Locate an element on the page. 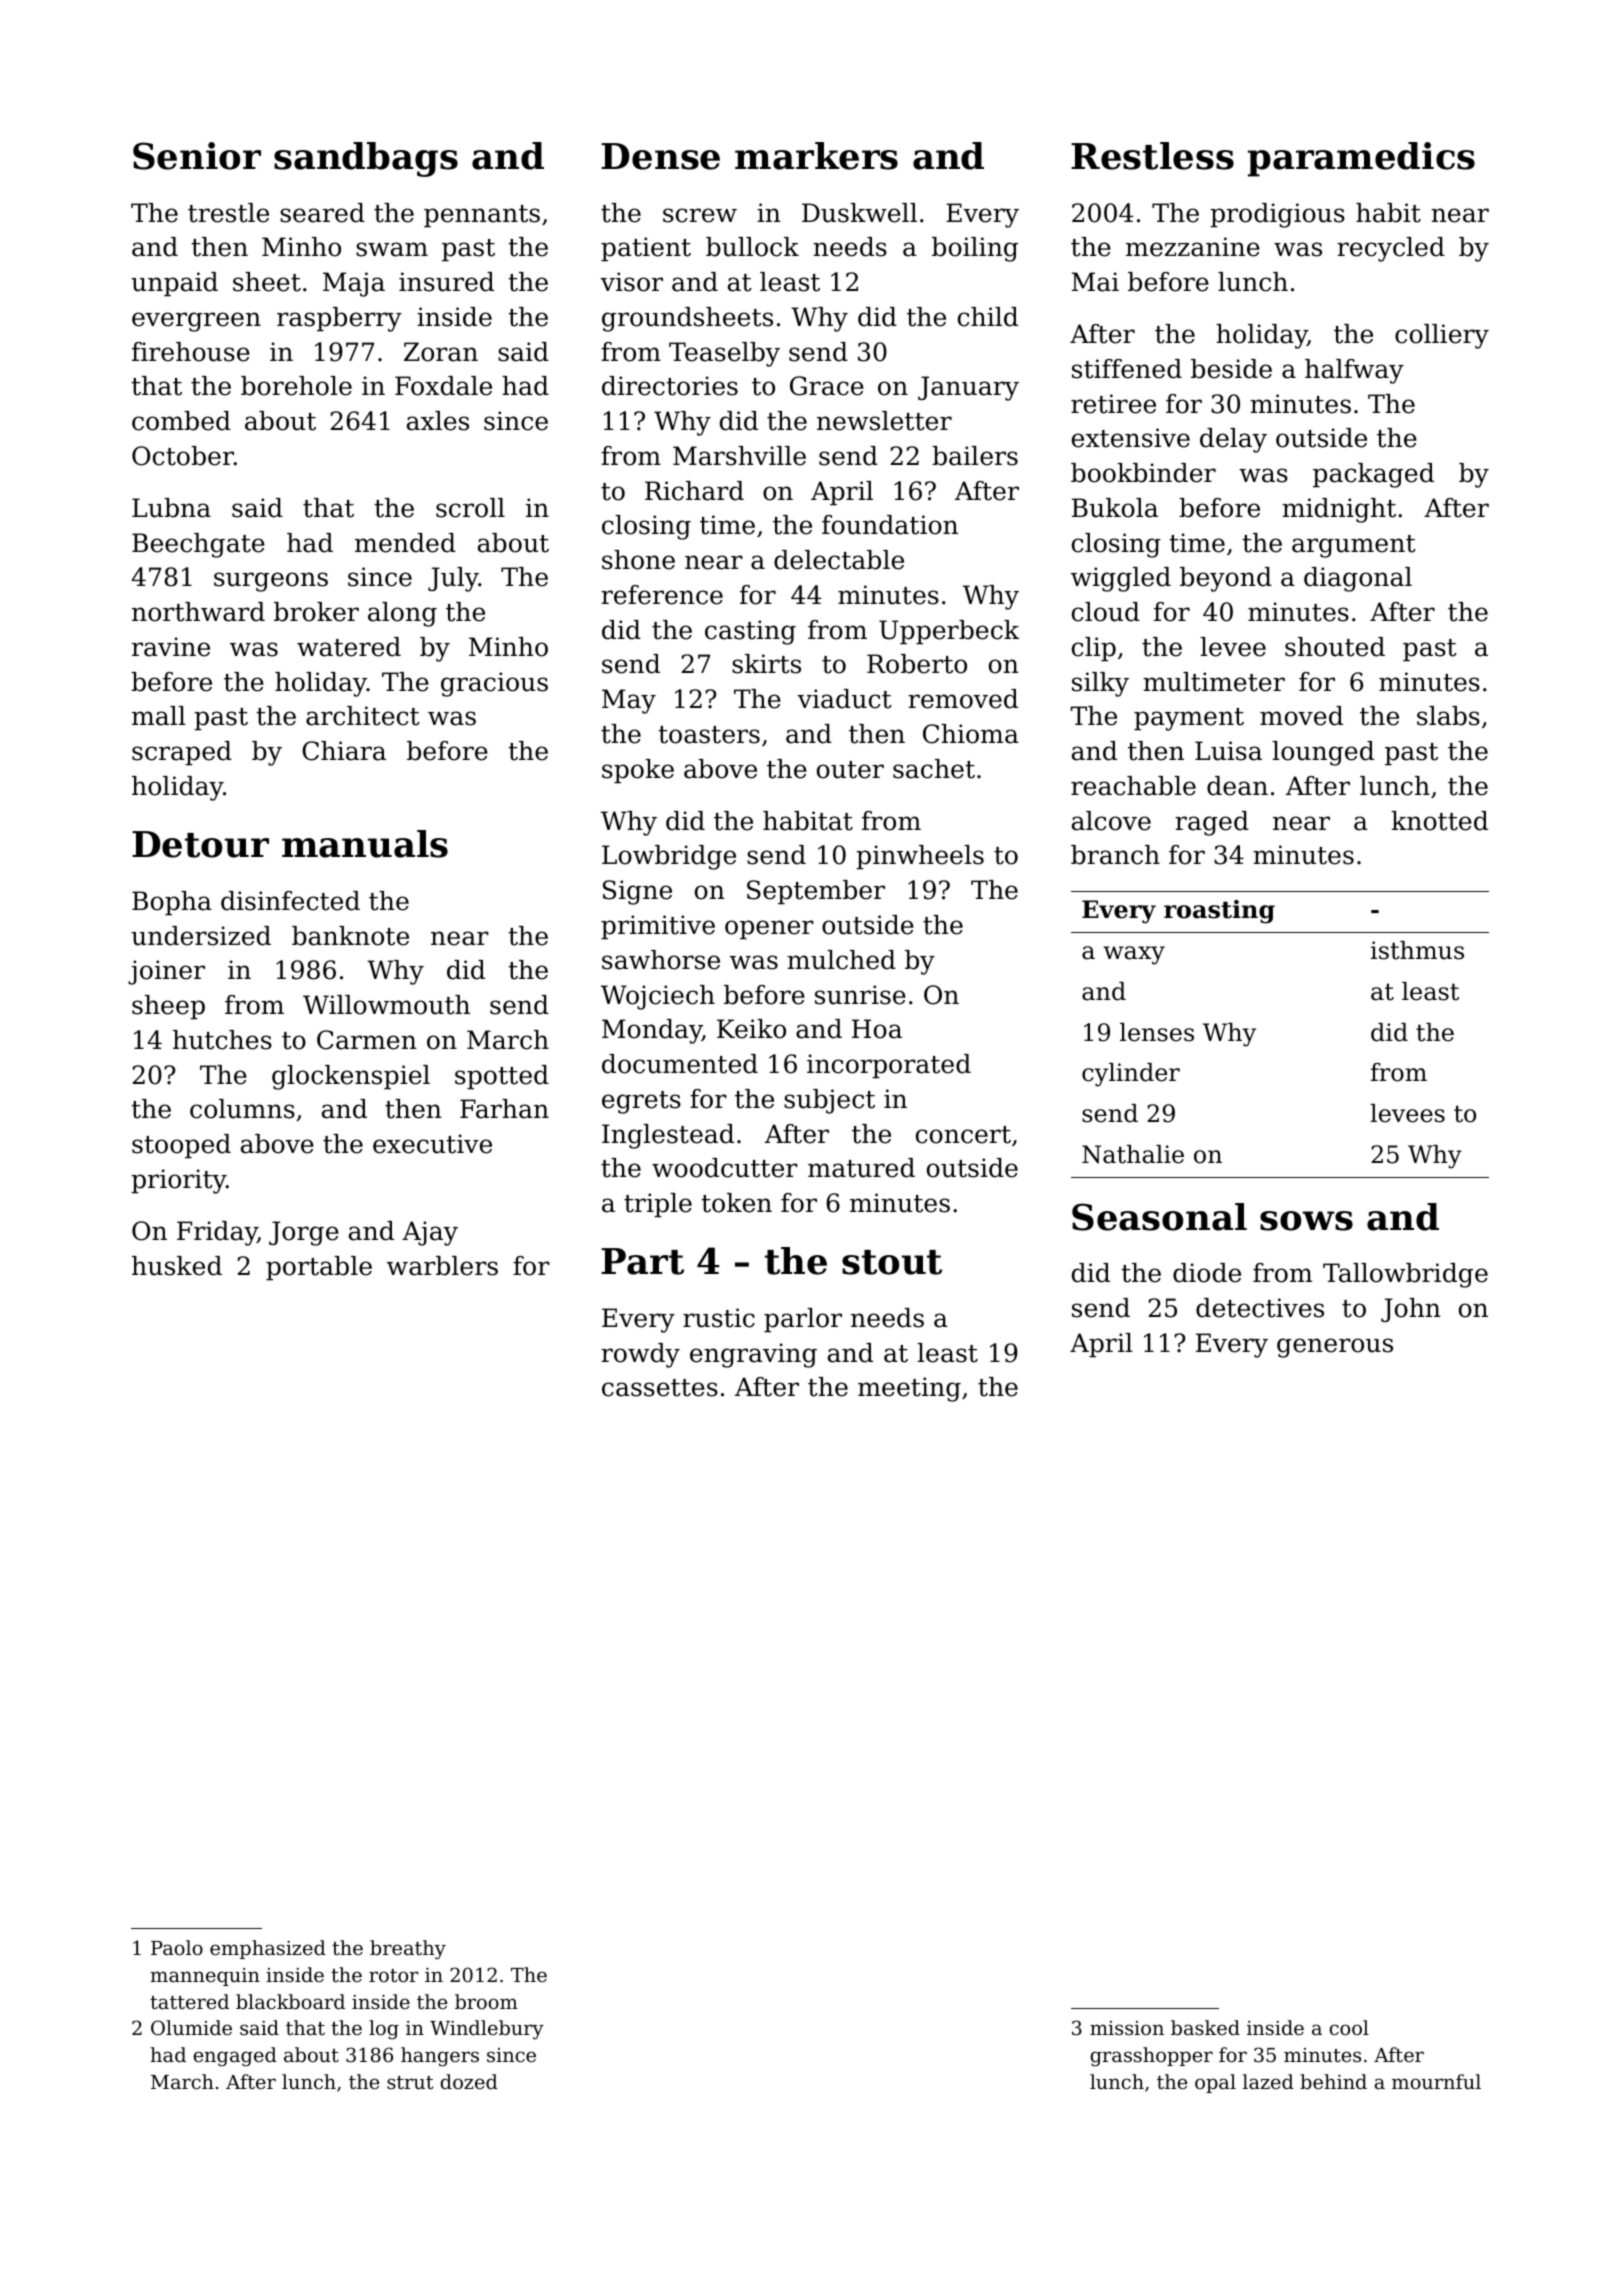 Image resolution: width=1620 pixels, height=2292 pixels. husked is located at coordinates (177, 1266).
